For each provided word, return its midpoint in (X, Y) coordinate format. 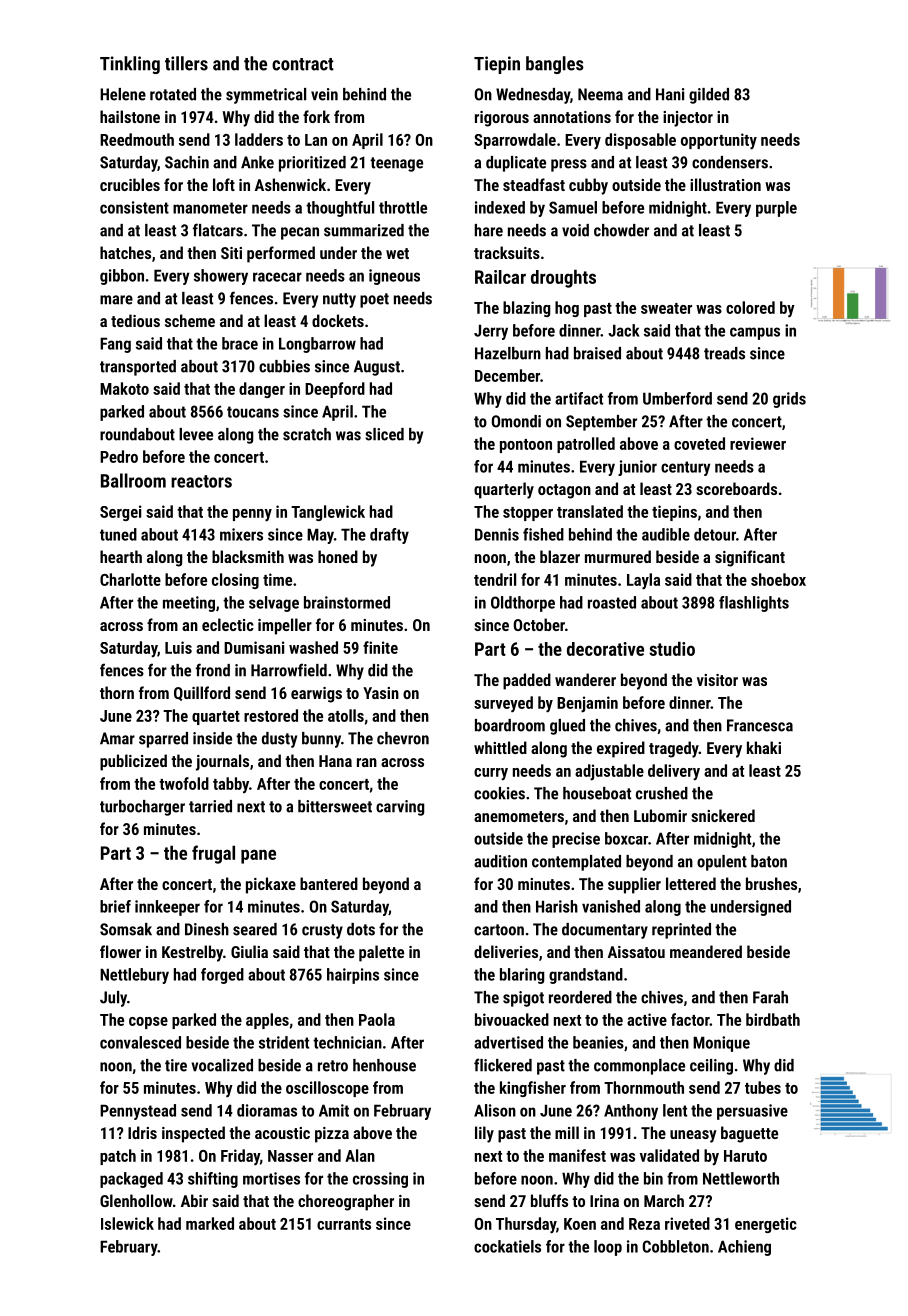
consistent (134, 207)
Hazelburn (508, 353)
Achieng (744, 1248)
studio (672, 648)
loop (608, 1248)
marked (210, 1223)
